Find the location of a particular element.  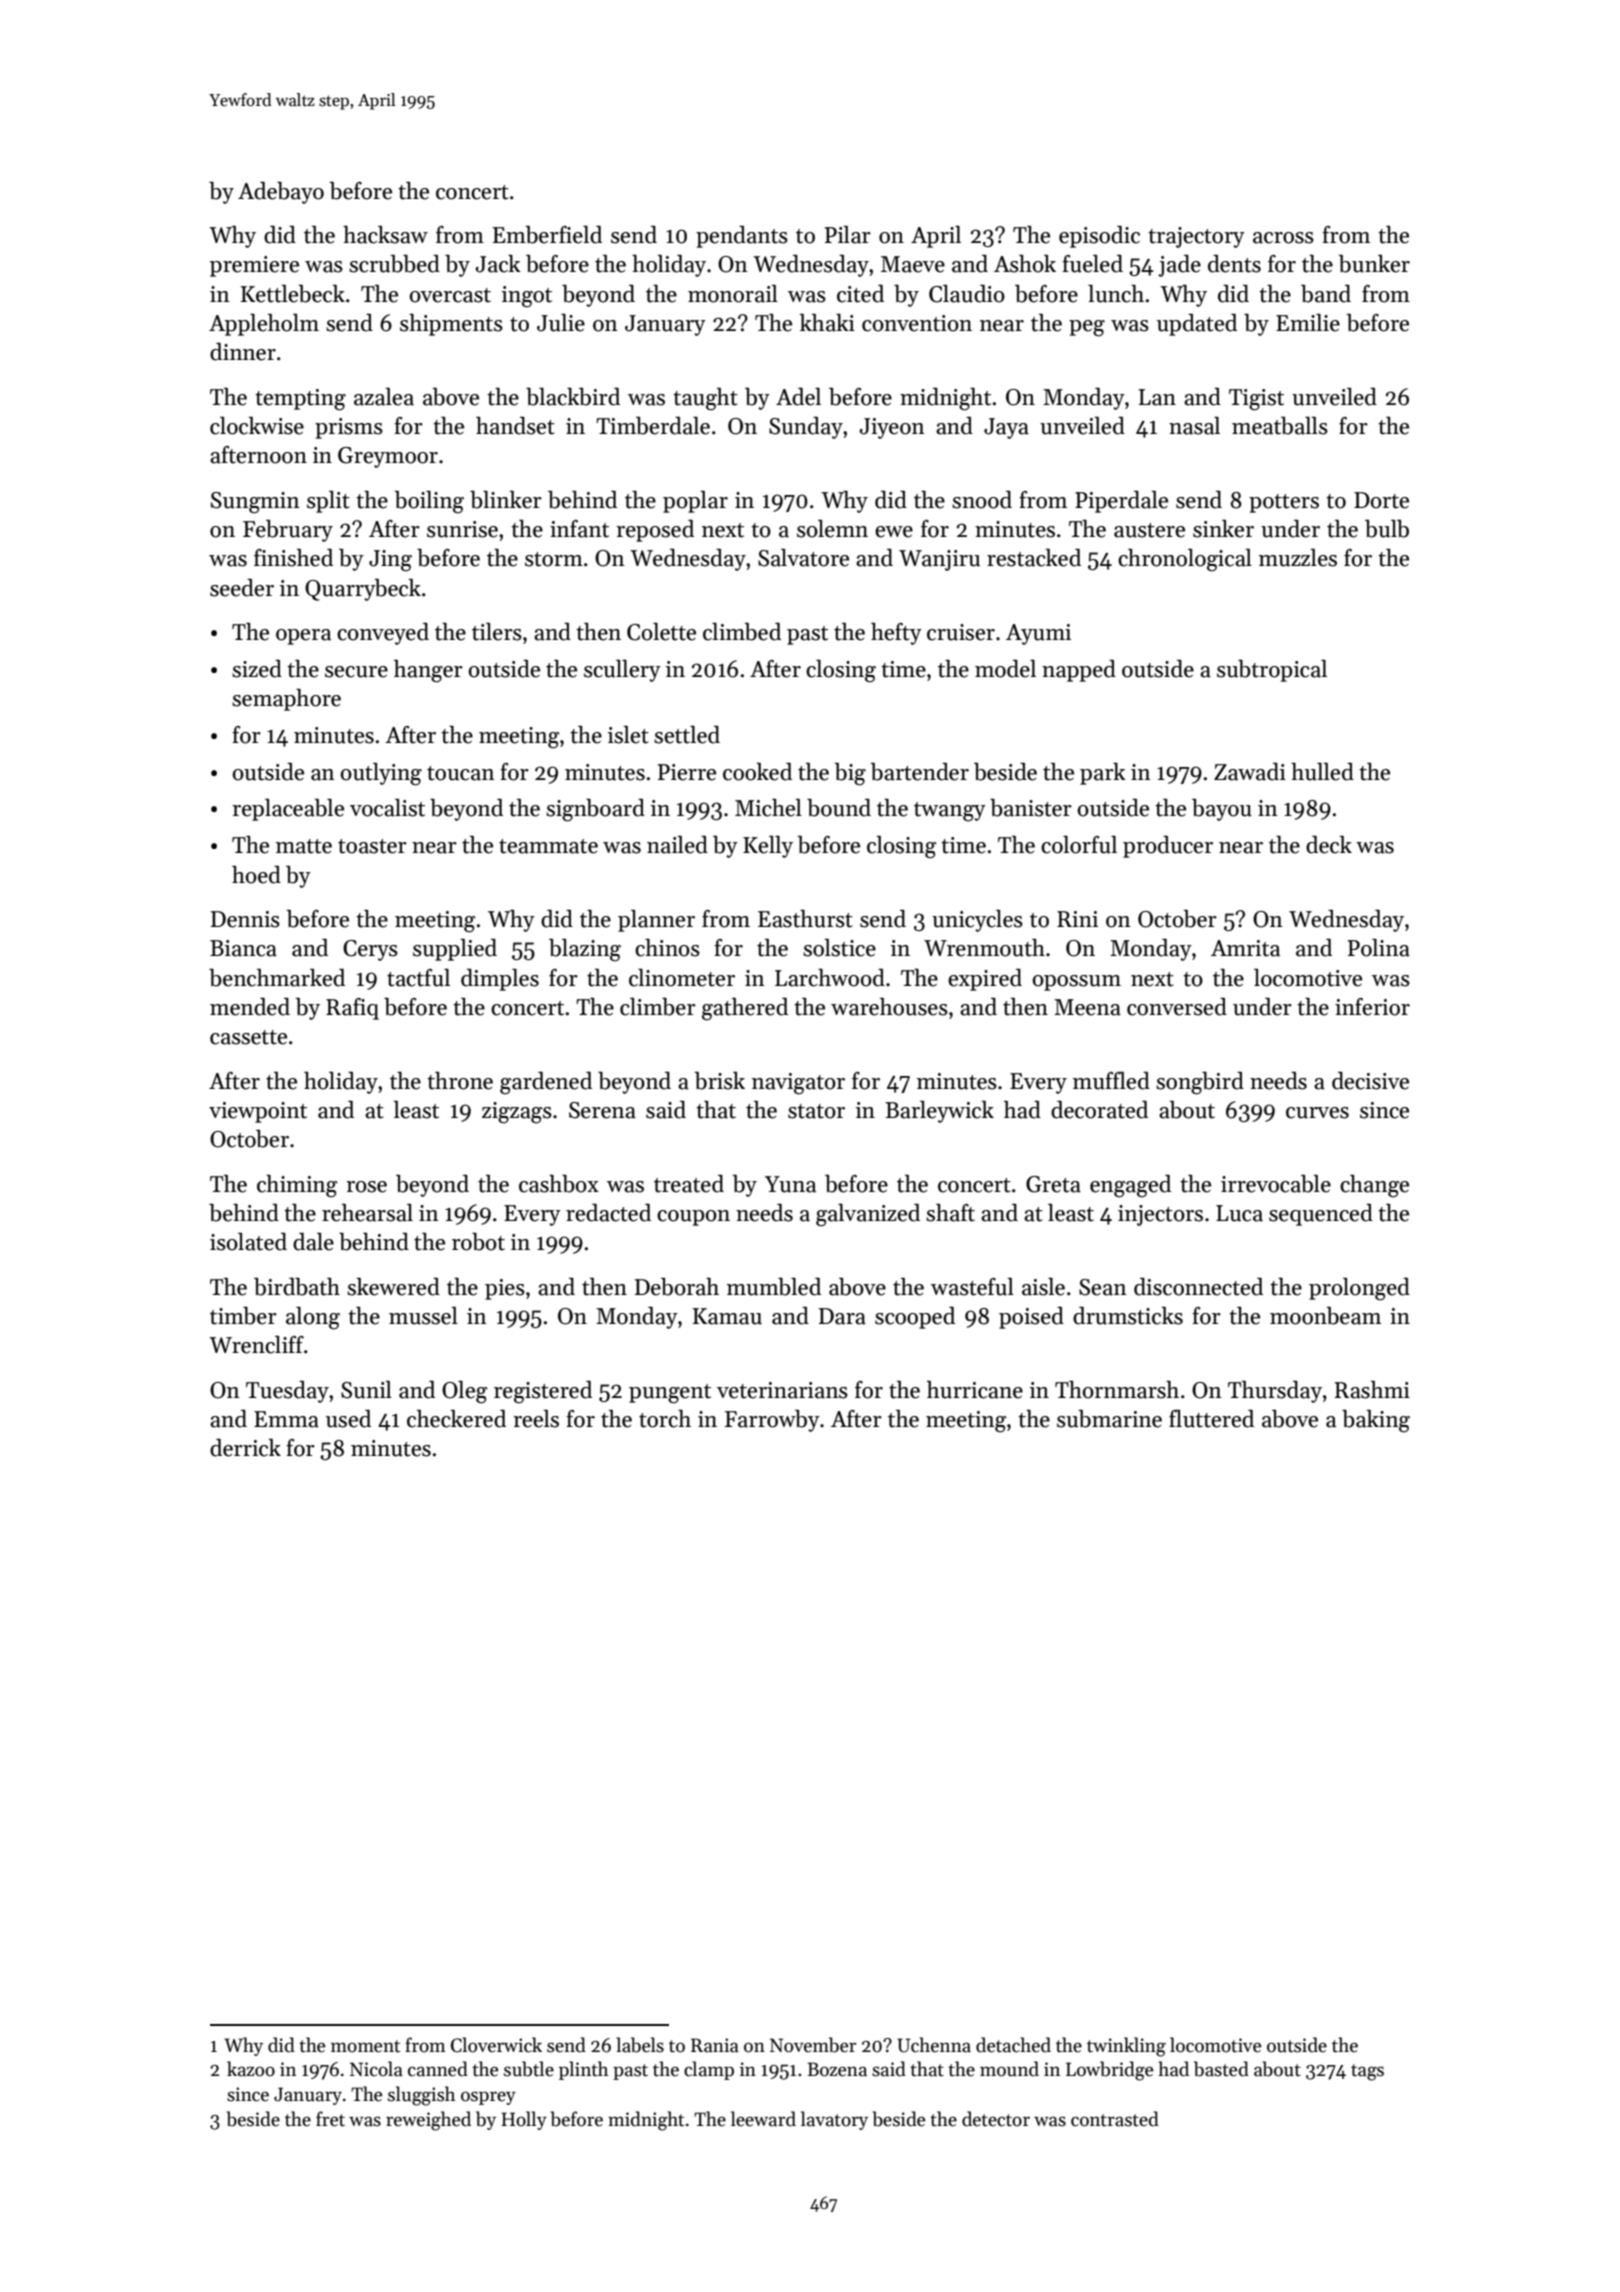

pendants is located at coordinates (742, 237).
